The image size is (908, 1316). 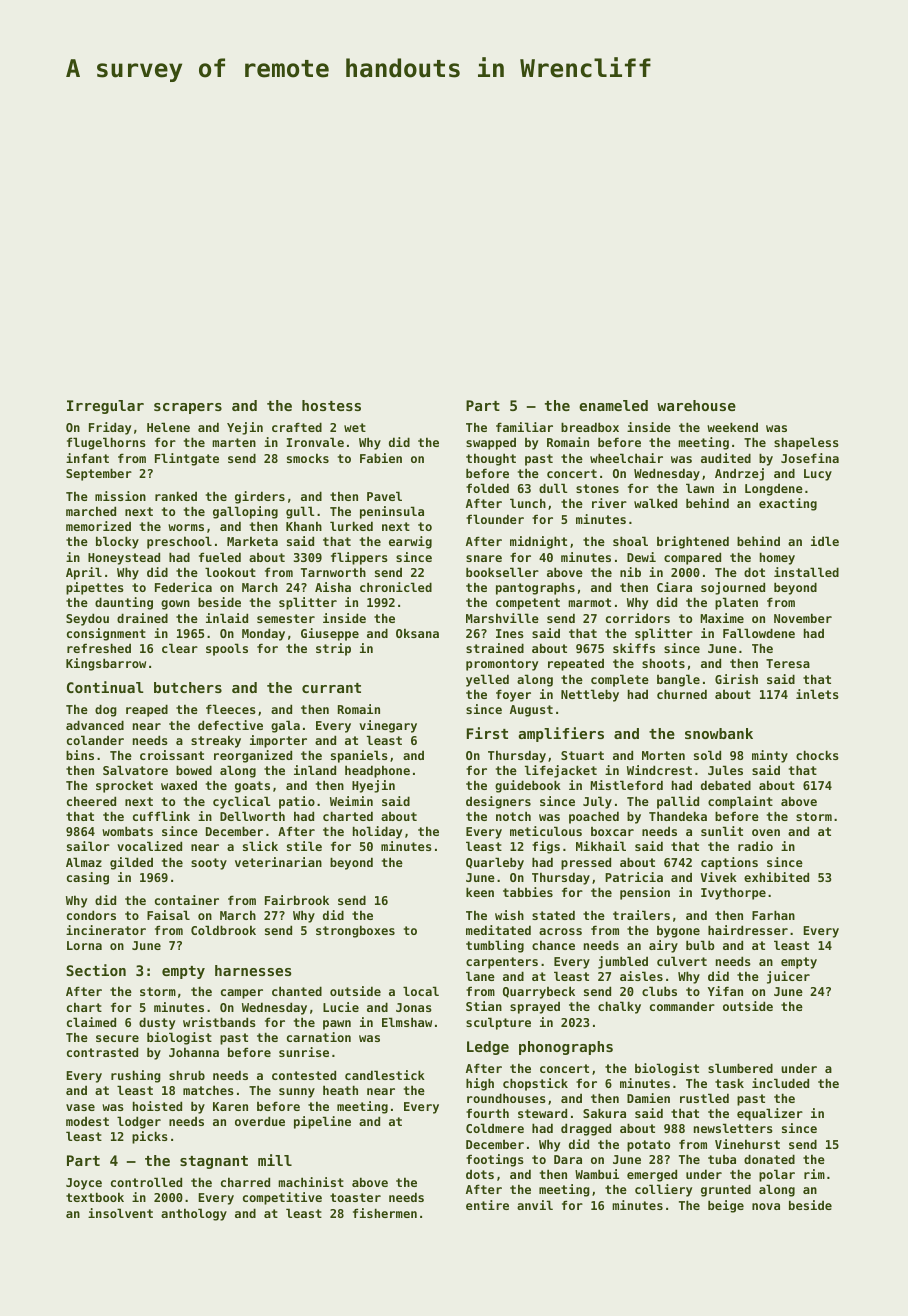 What do you see at coordinates (553, 488) in the screenshot?
I see `dull` at bounding box center [553, 488].
